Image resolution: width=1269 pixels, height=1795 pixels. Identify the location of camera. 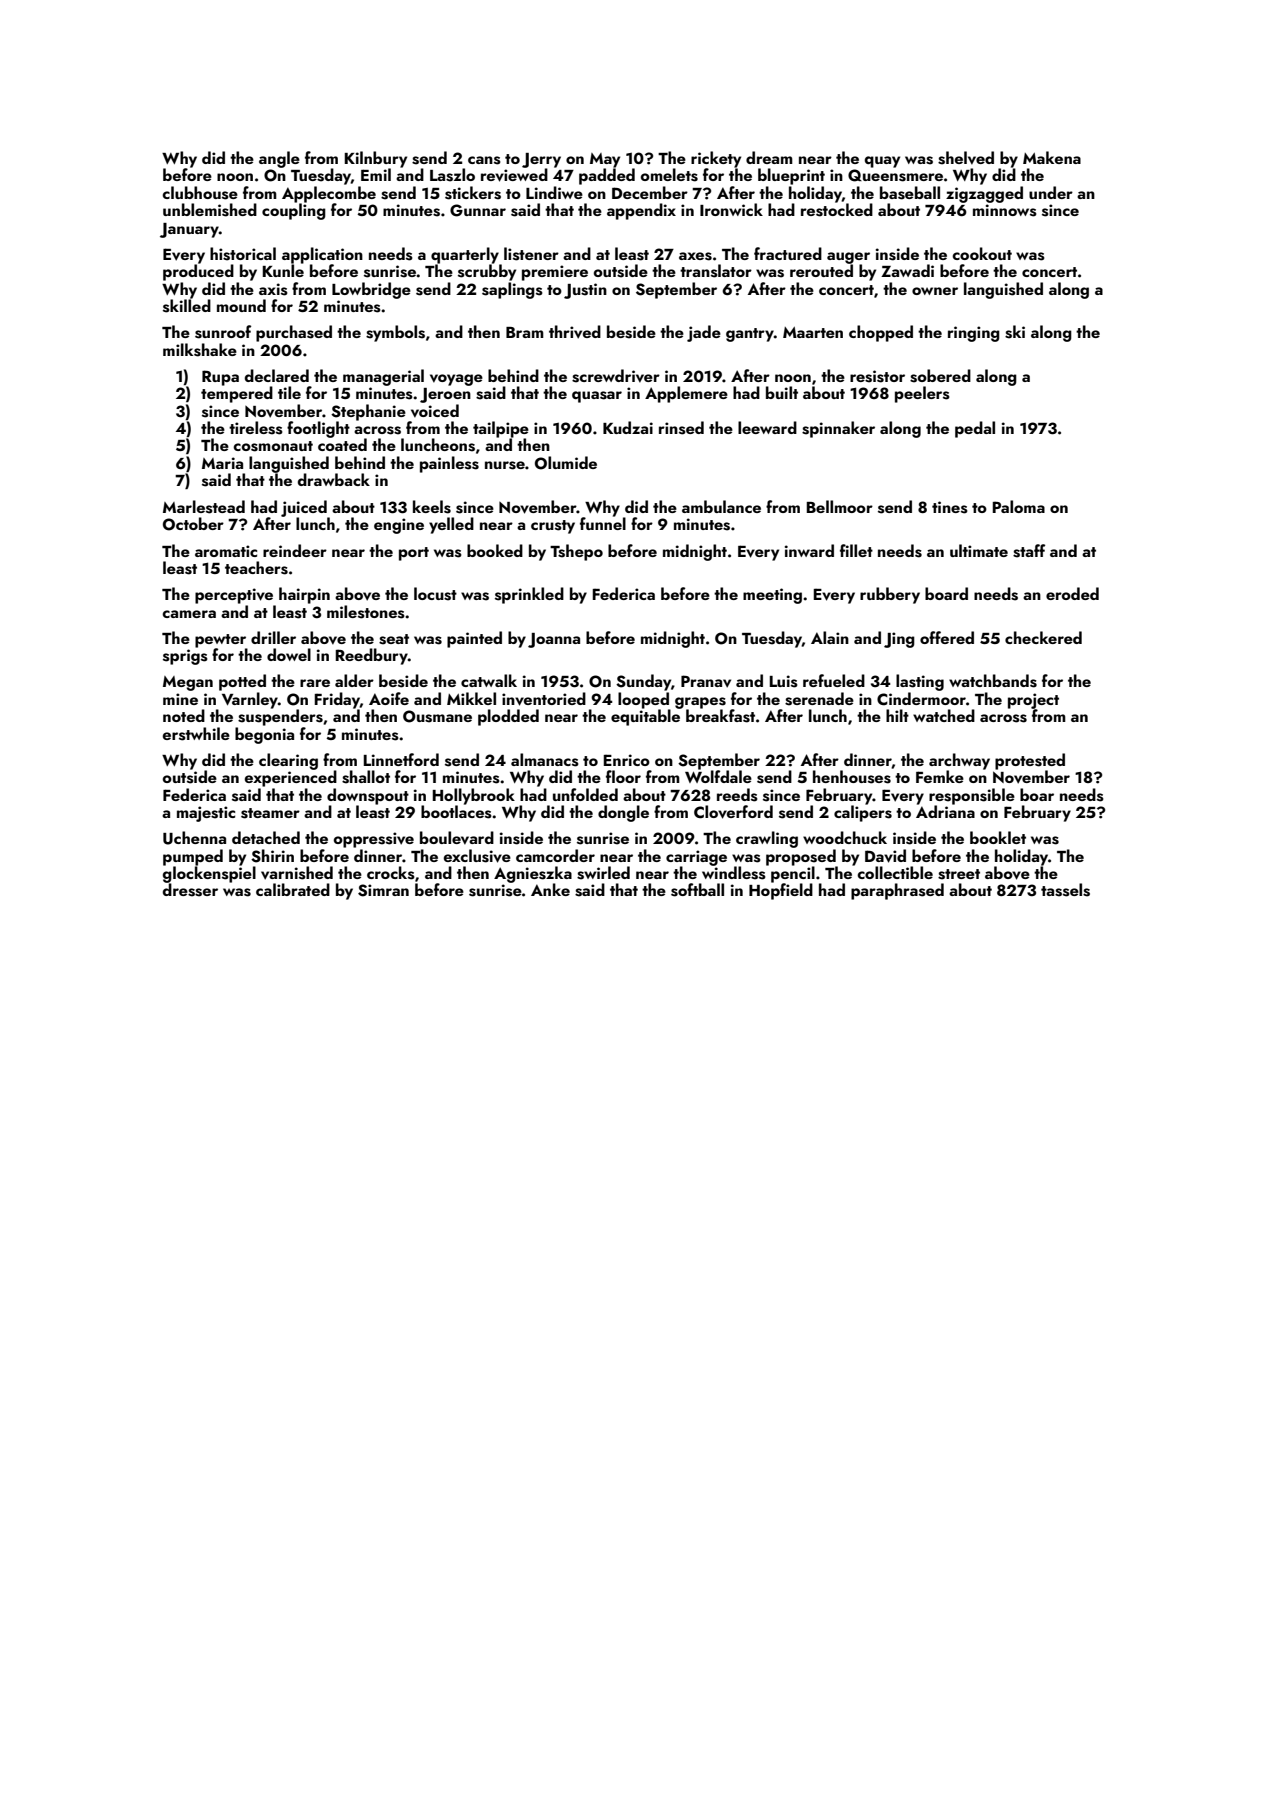
(189, 614).
